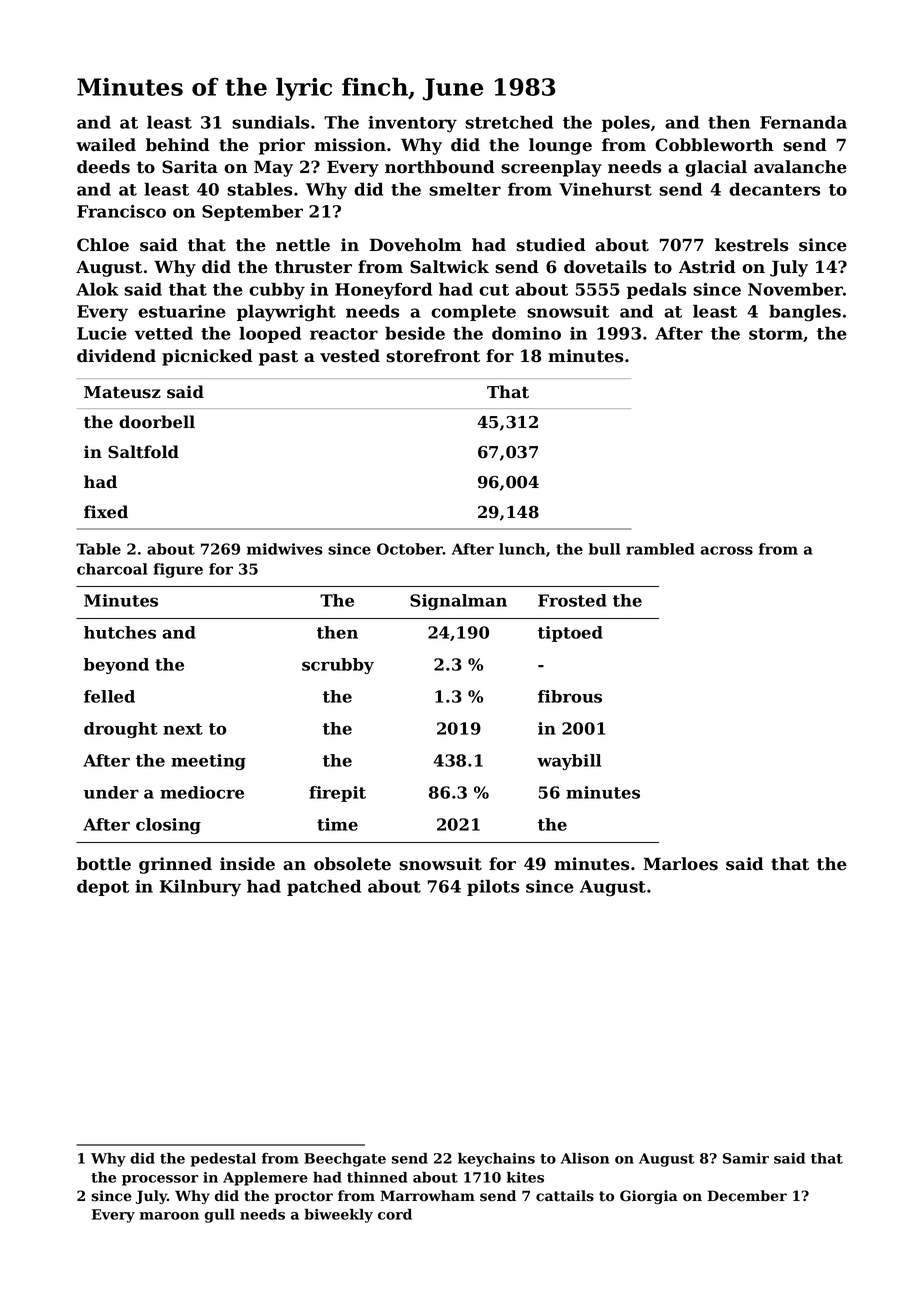 Image resolution: width=924 pixels, height=1308 pixels. What do you see at coordinates (412, 124) in the document?
I see `inventory` at bounding box center [412, 124].
